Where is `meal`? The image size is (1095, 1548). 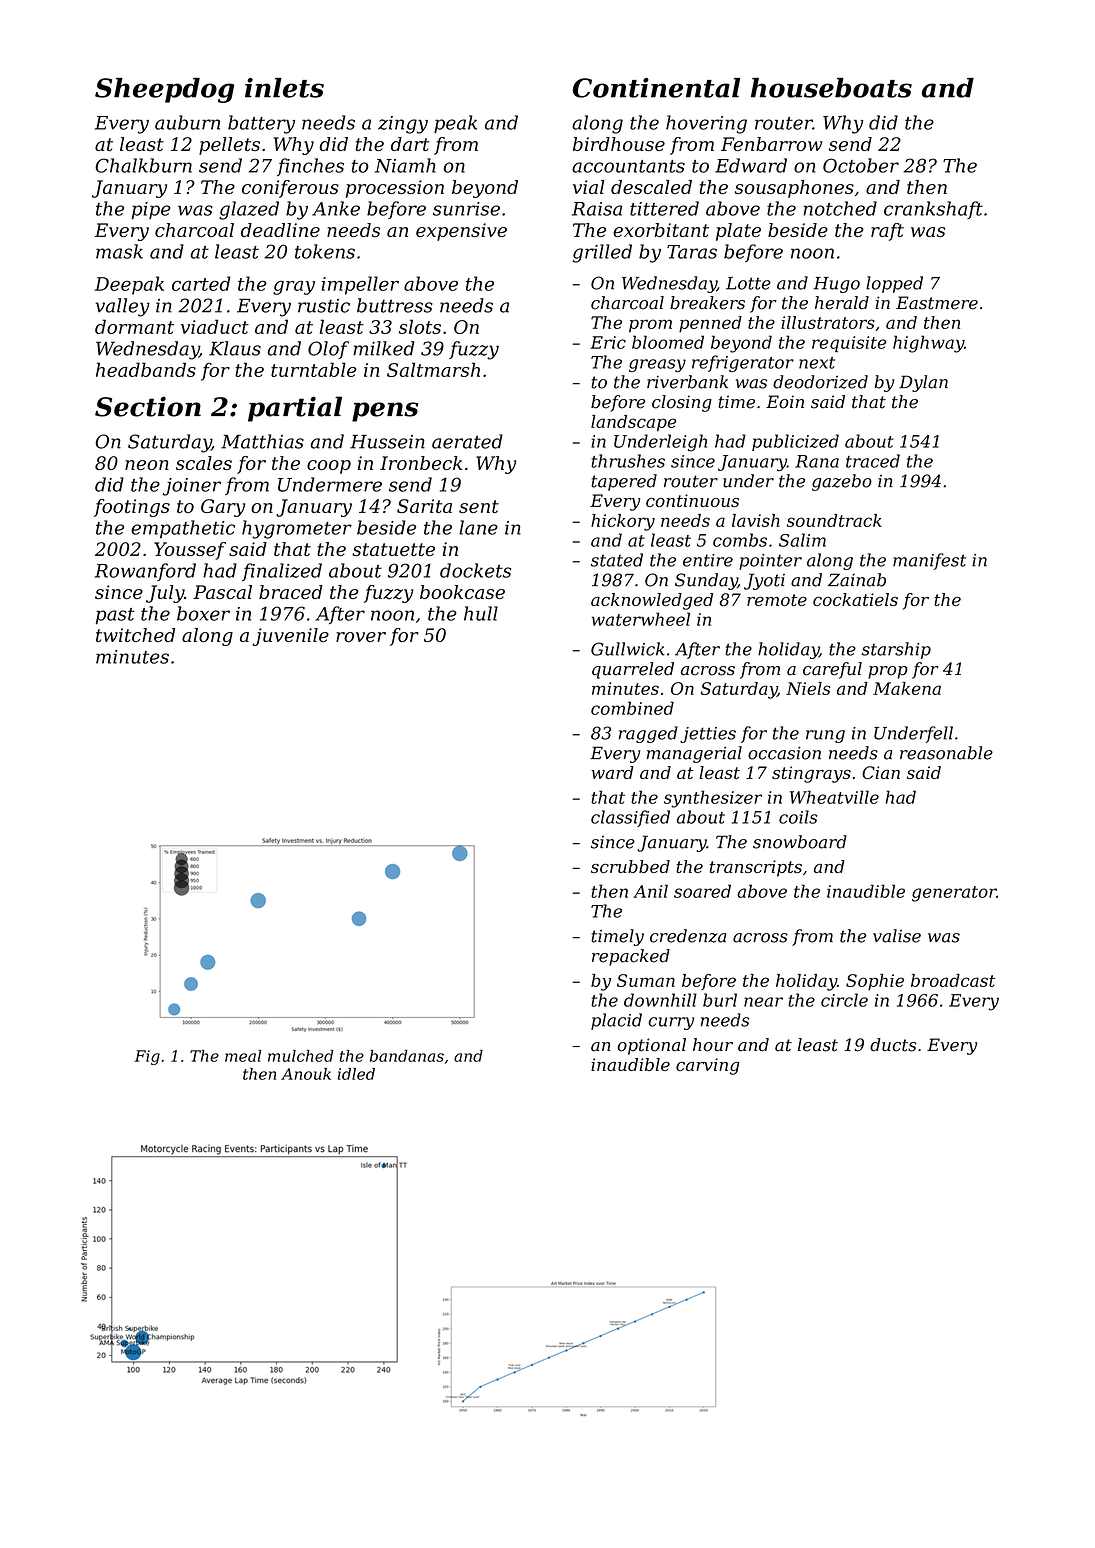
meal is located at coordinates (243, 1056).
